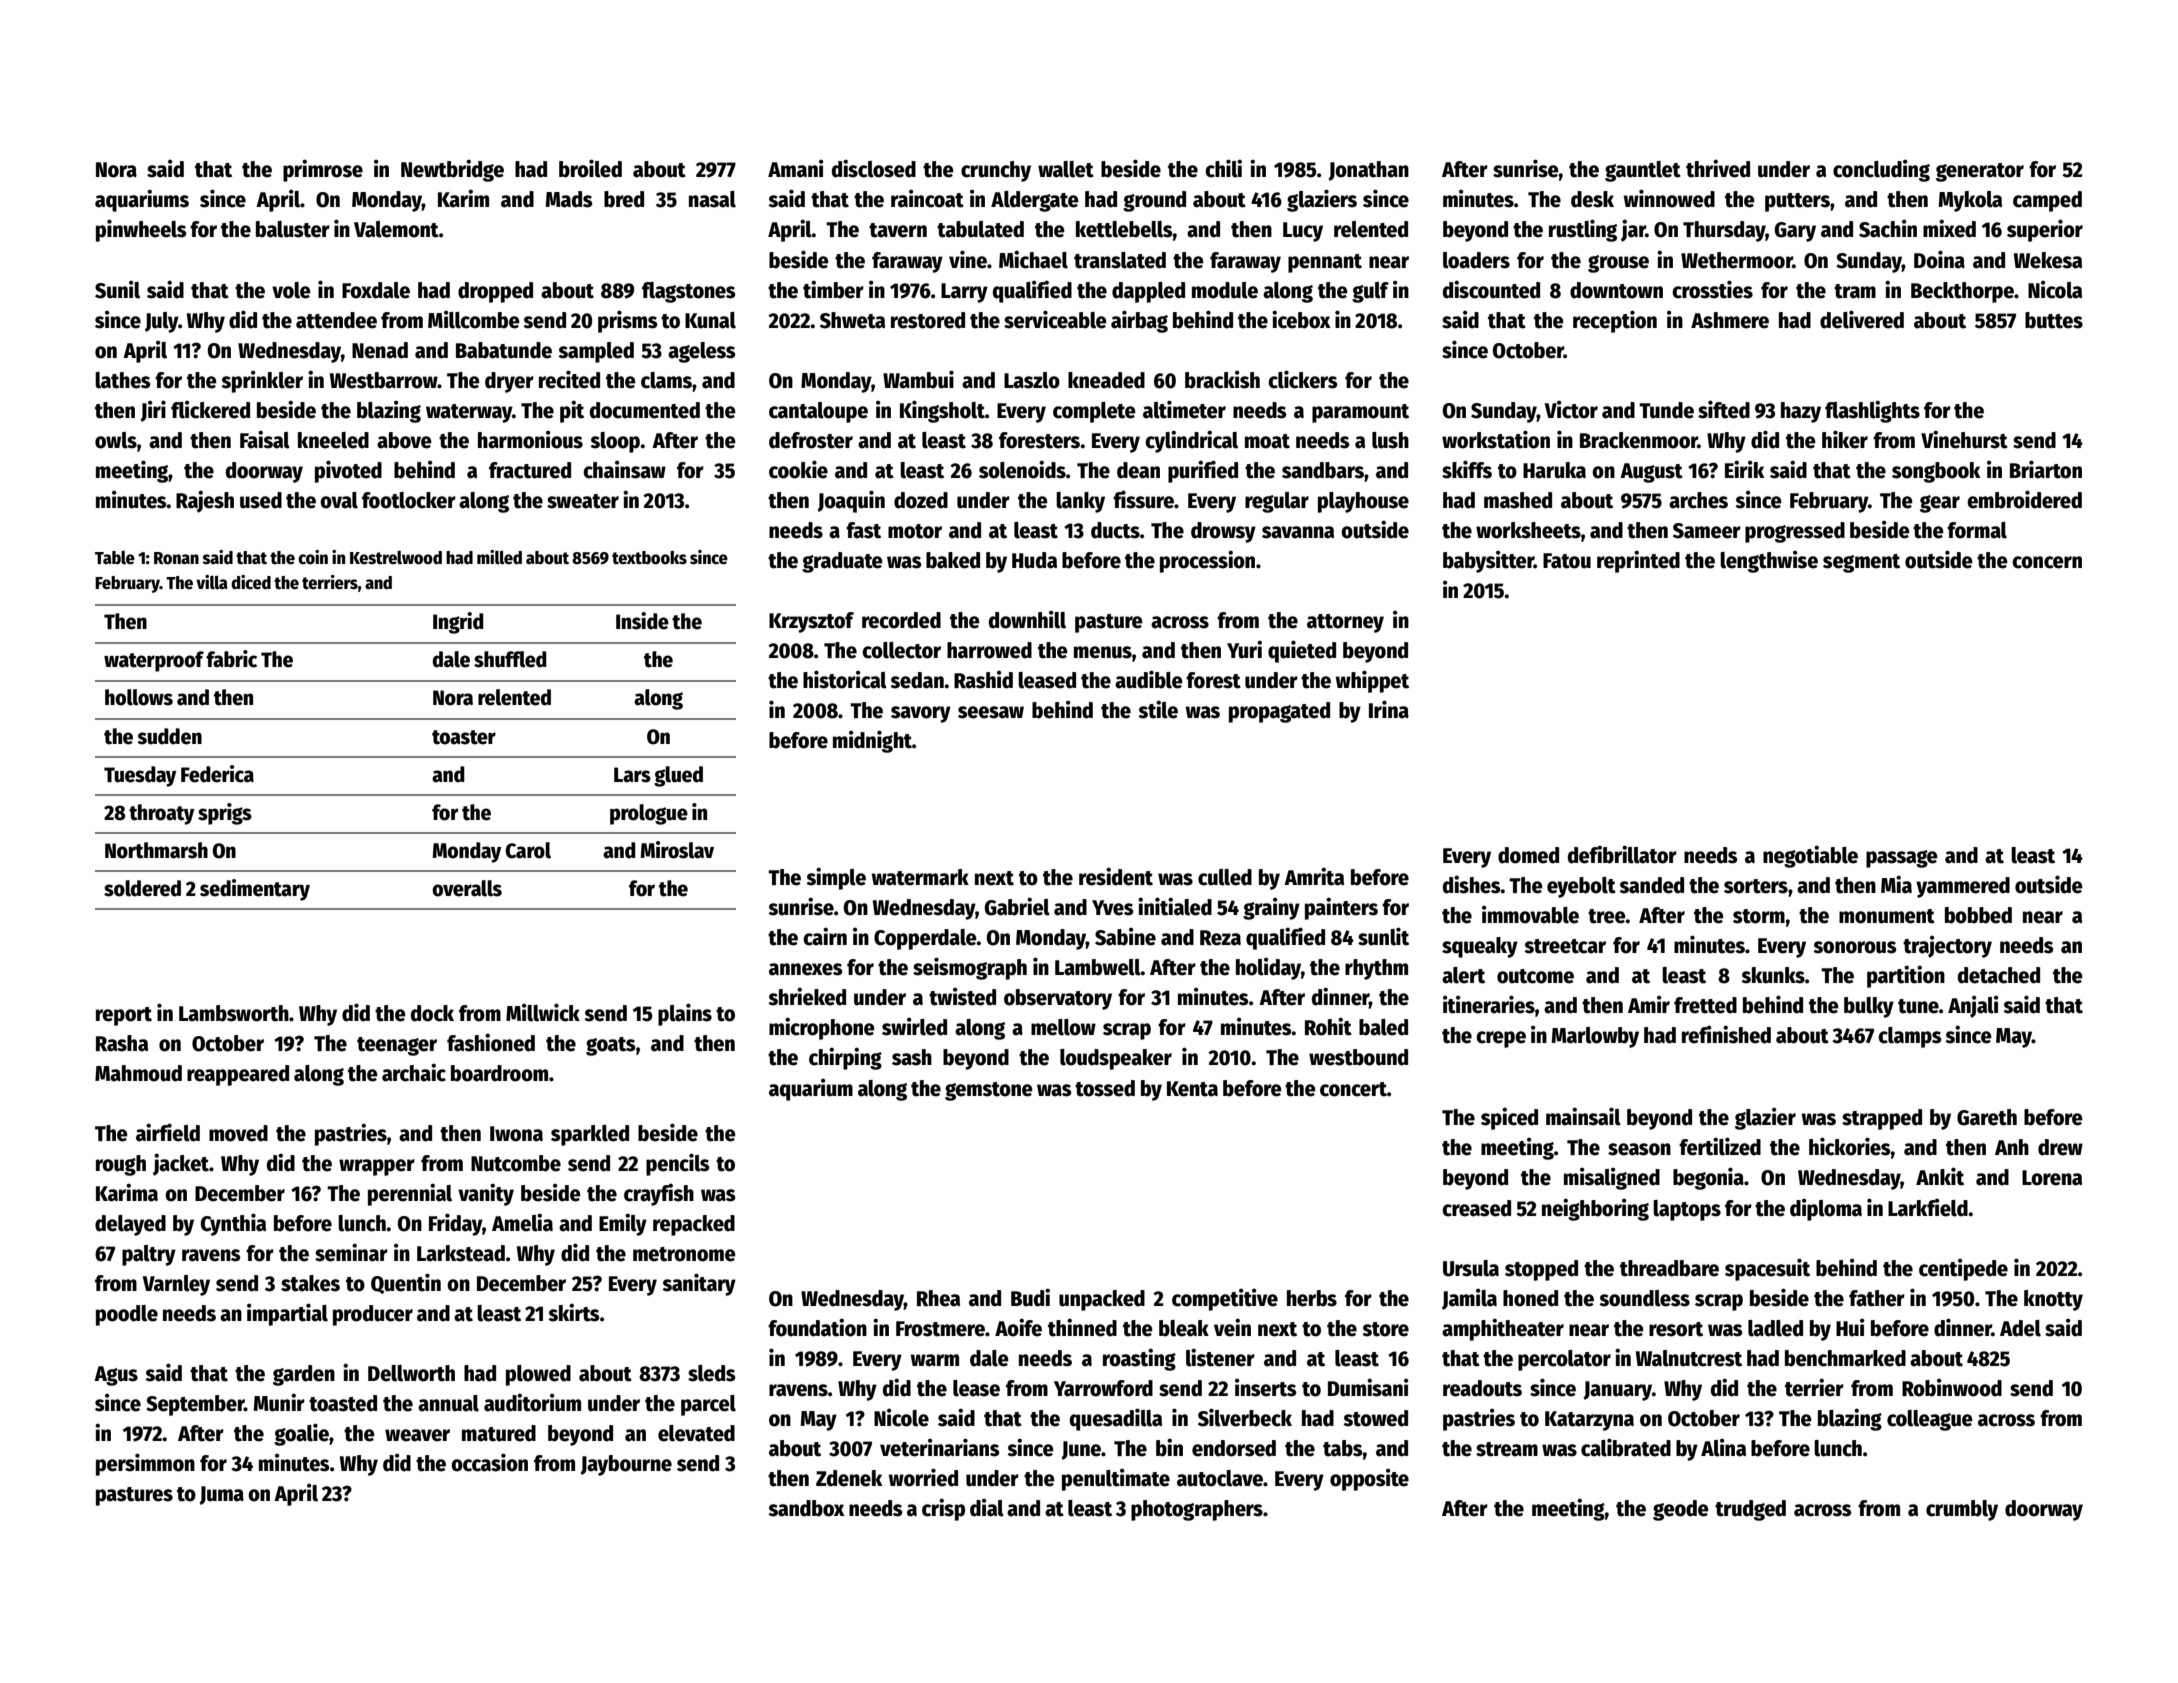 The width and height of the screenshot is (2178, 1683). Describe the element at coordinates (141, 230) in the screenshot. I see `pinwheels` at that location.
